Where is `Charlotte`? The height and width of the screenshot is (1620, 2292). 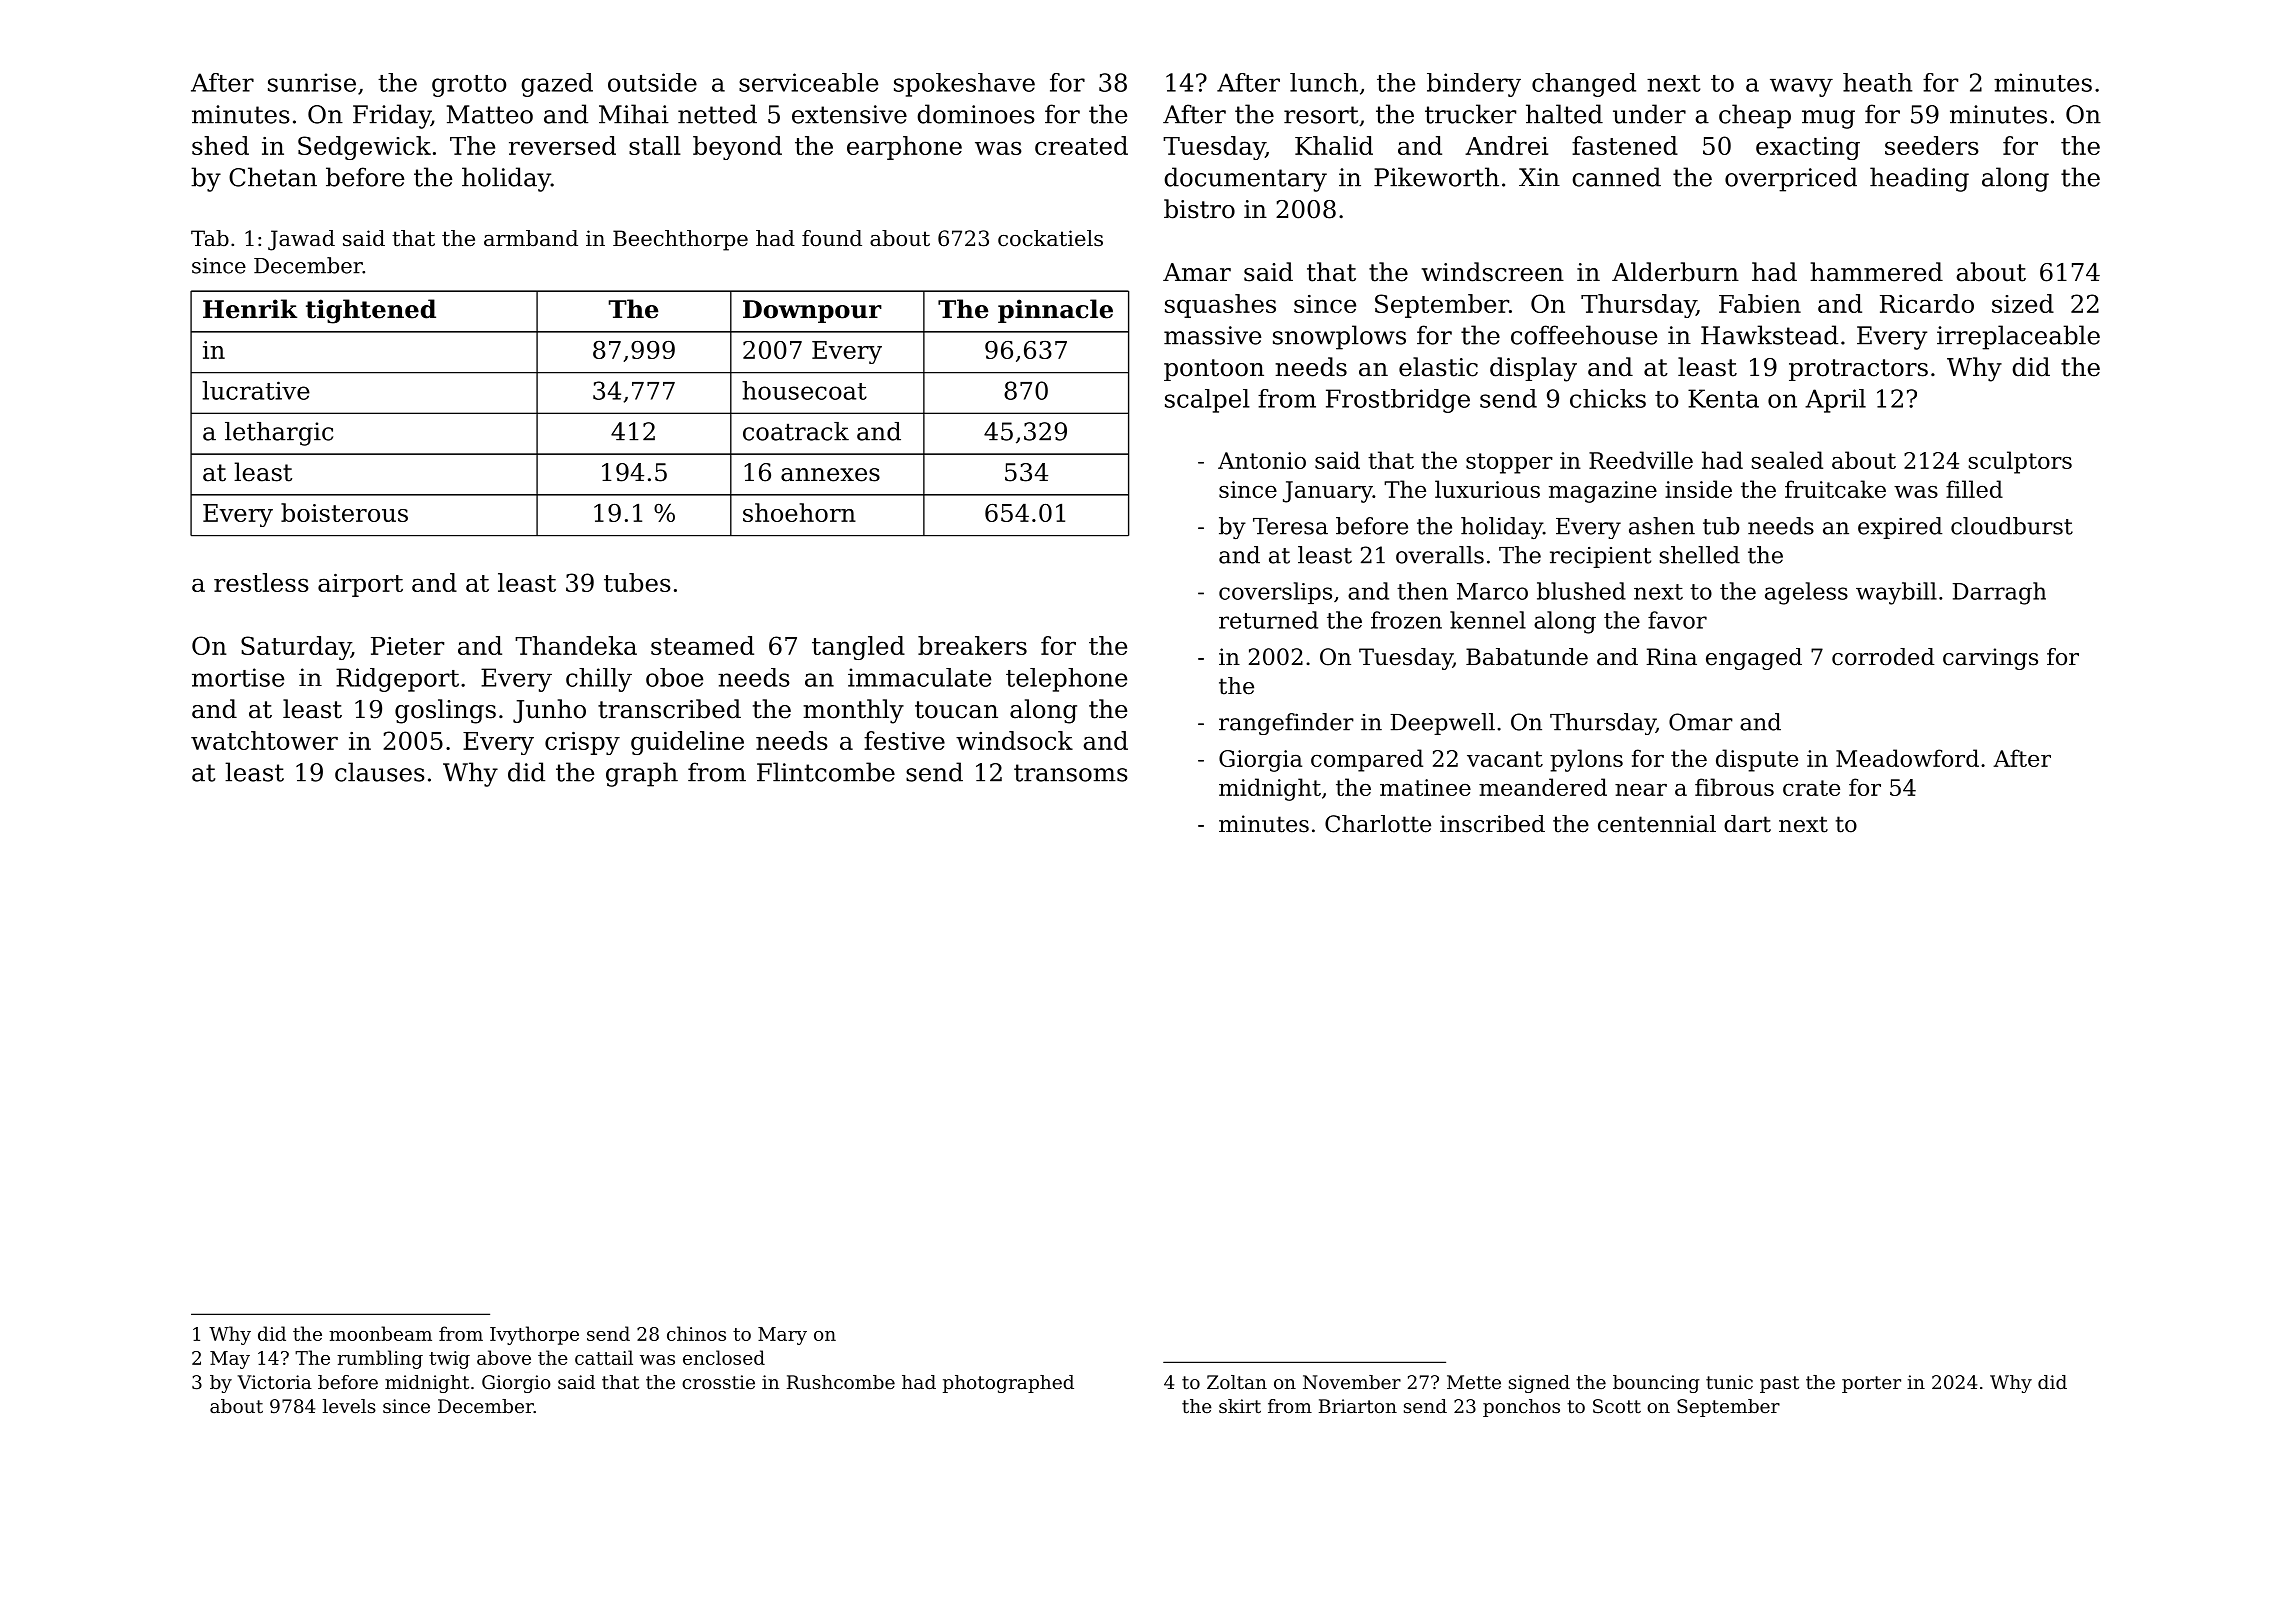
Charlotte is located at coordinates (1378, 824).
